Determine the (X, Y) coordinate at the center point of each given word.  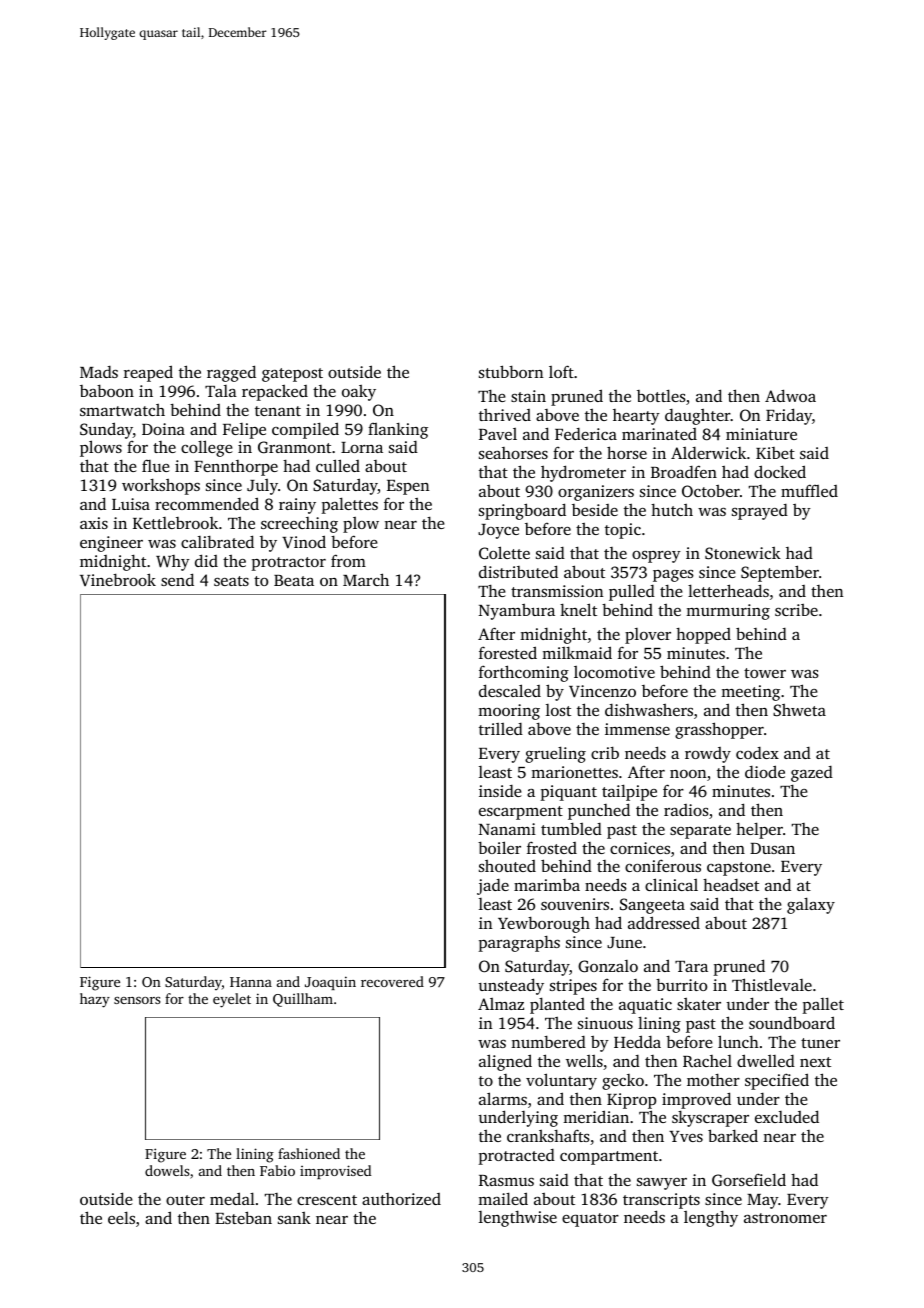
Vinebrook (118, 579)
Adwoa (790, 395)
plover (648, 636)
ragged (231, 373)
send (177, 579)
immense (637, 729)
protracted (516, 1157)
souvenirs (575, 904)
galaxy (811, 905)
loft (561, 371)
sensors (137, 1000)
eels (121, 1217)
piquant (568, 793)
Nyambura (517, 612)
